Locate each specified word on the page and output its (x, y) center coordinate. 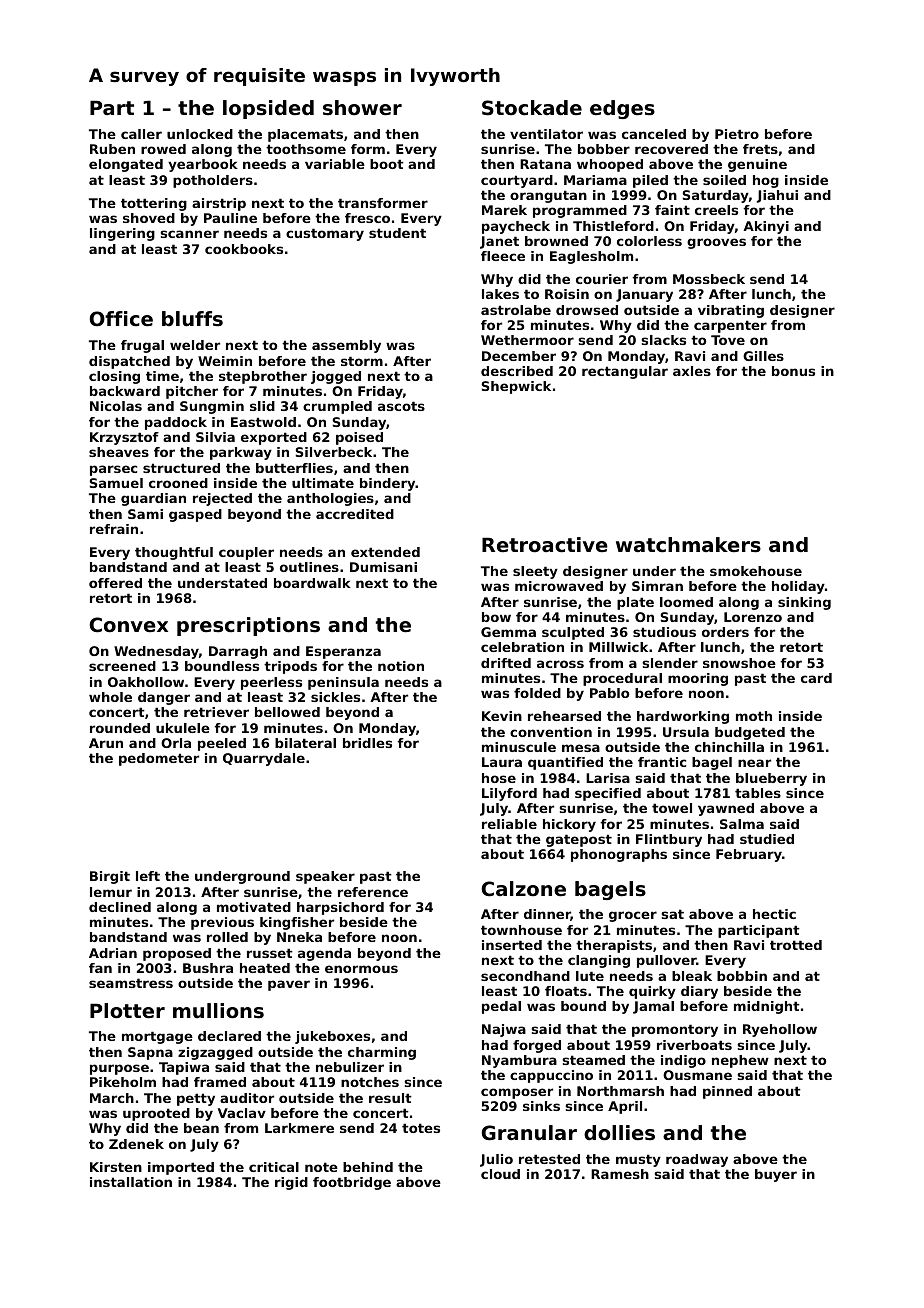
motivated (254, 907)
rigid (291, 1183)
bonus (793, 371)
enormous (361, 969)
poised (359, 438)
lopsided (268, 109)
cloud (500, 1174)
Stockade (532, 108)
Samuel (116, 483)
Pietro (737, 134)
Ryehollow (780, 1030)
